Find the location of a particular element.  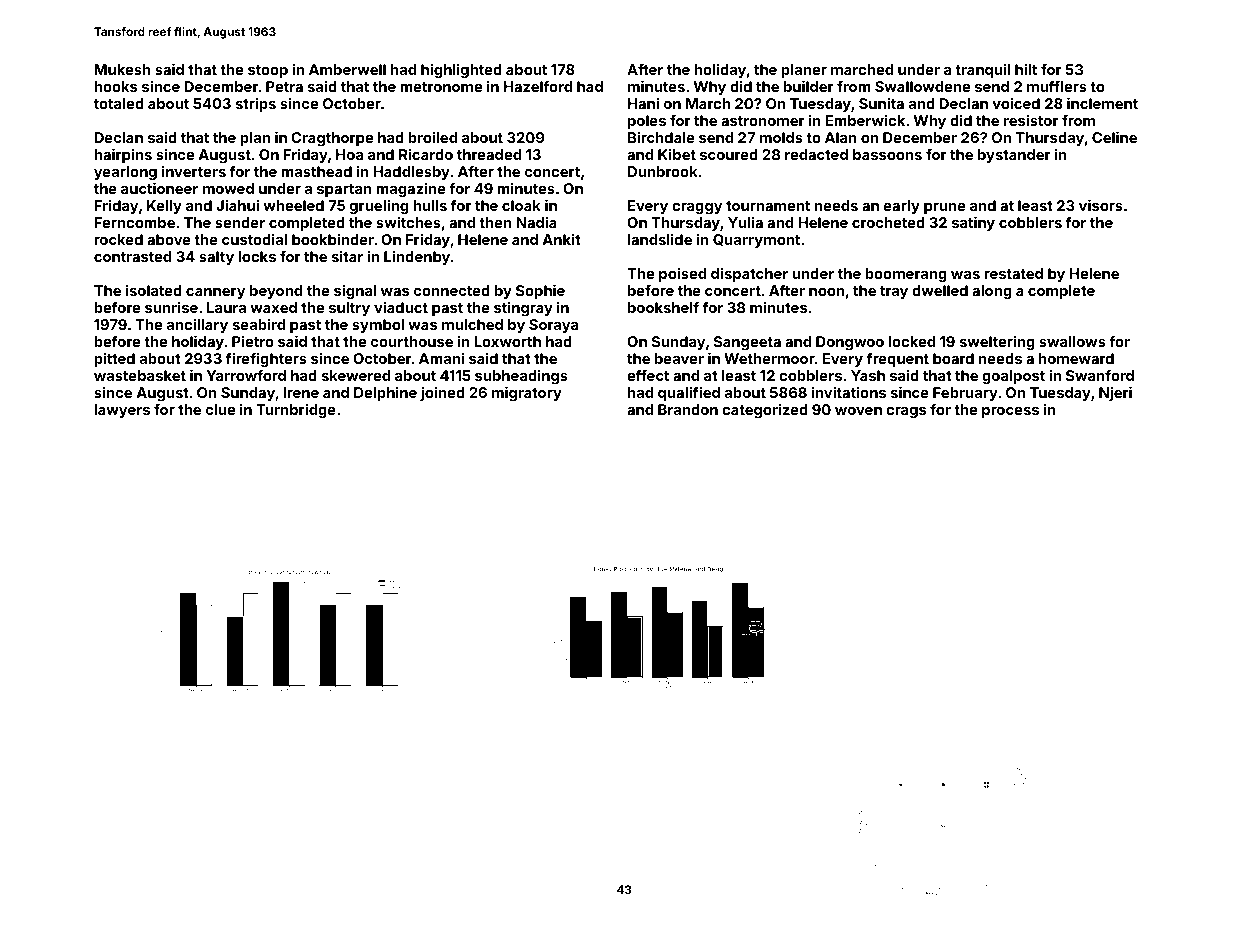

joined is located at coordinates (442, 393).
